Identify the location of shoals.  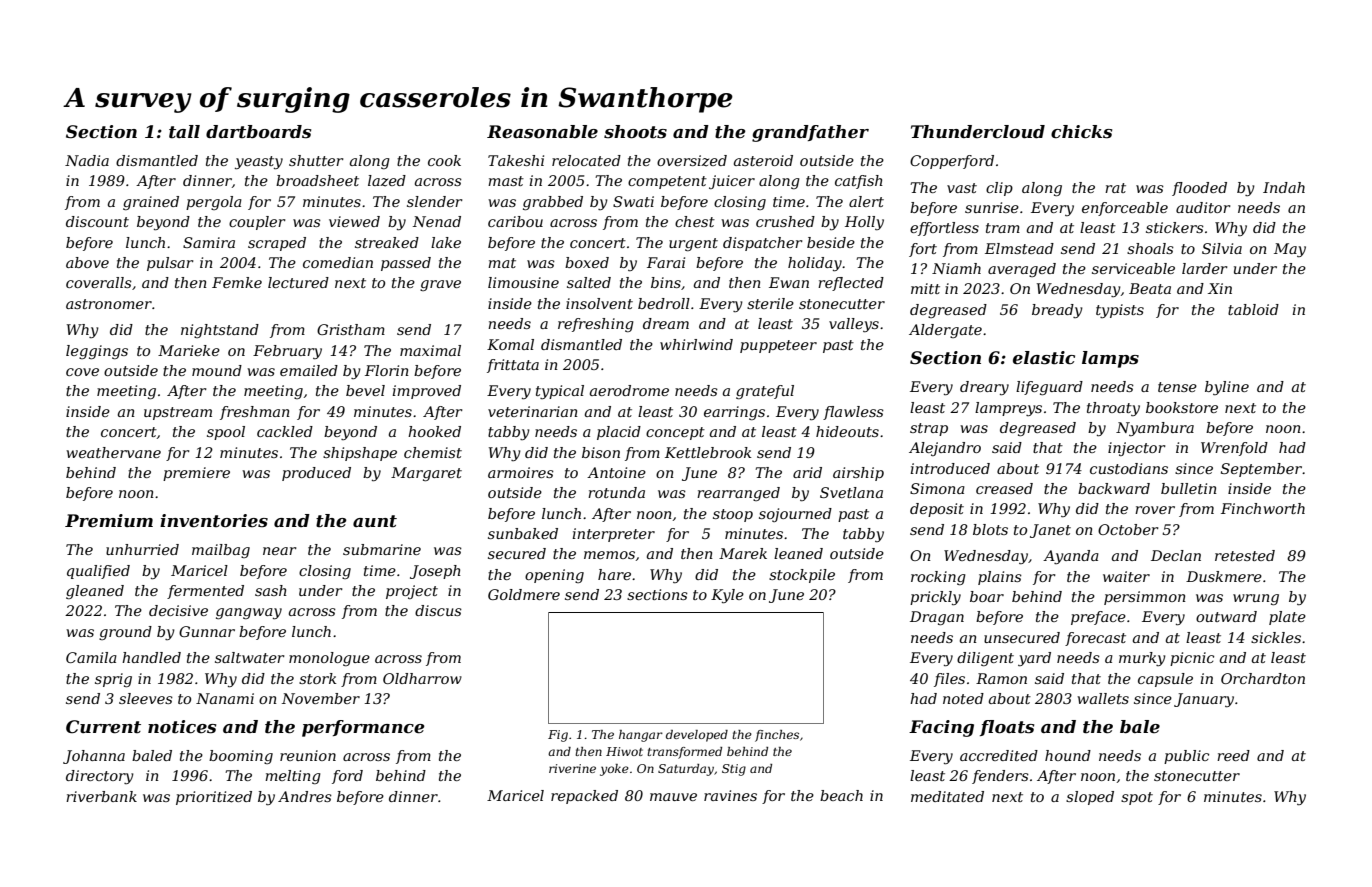
(1150, 248).
